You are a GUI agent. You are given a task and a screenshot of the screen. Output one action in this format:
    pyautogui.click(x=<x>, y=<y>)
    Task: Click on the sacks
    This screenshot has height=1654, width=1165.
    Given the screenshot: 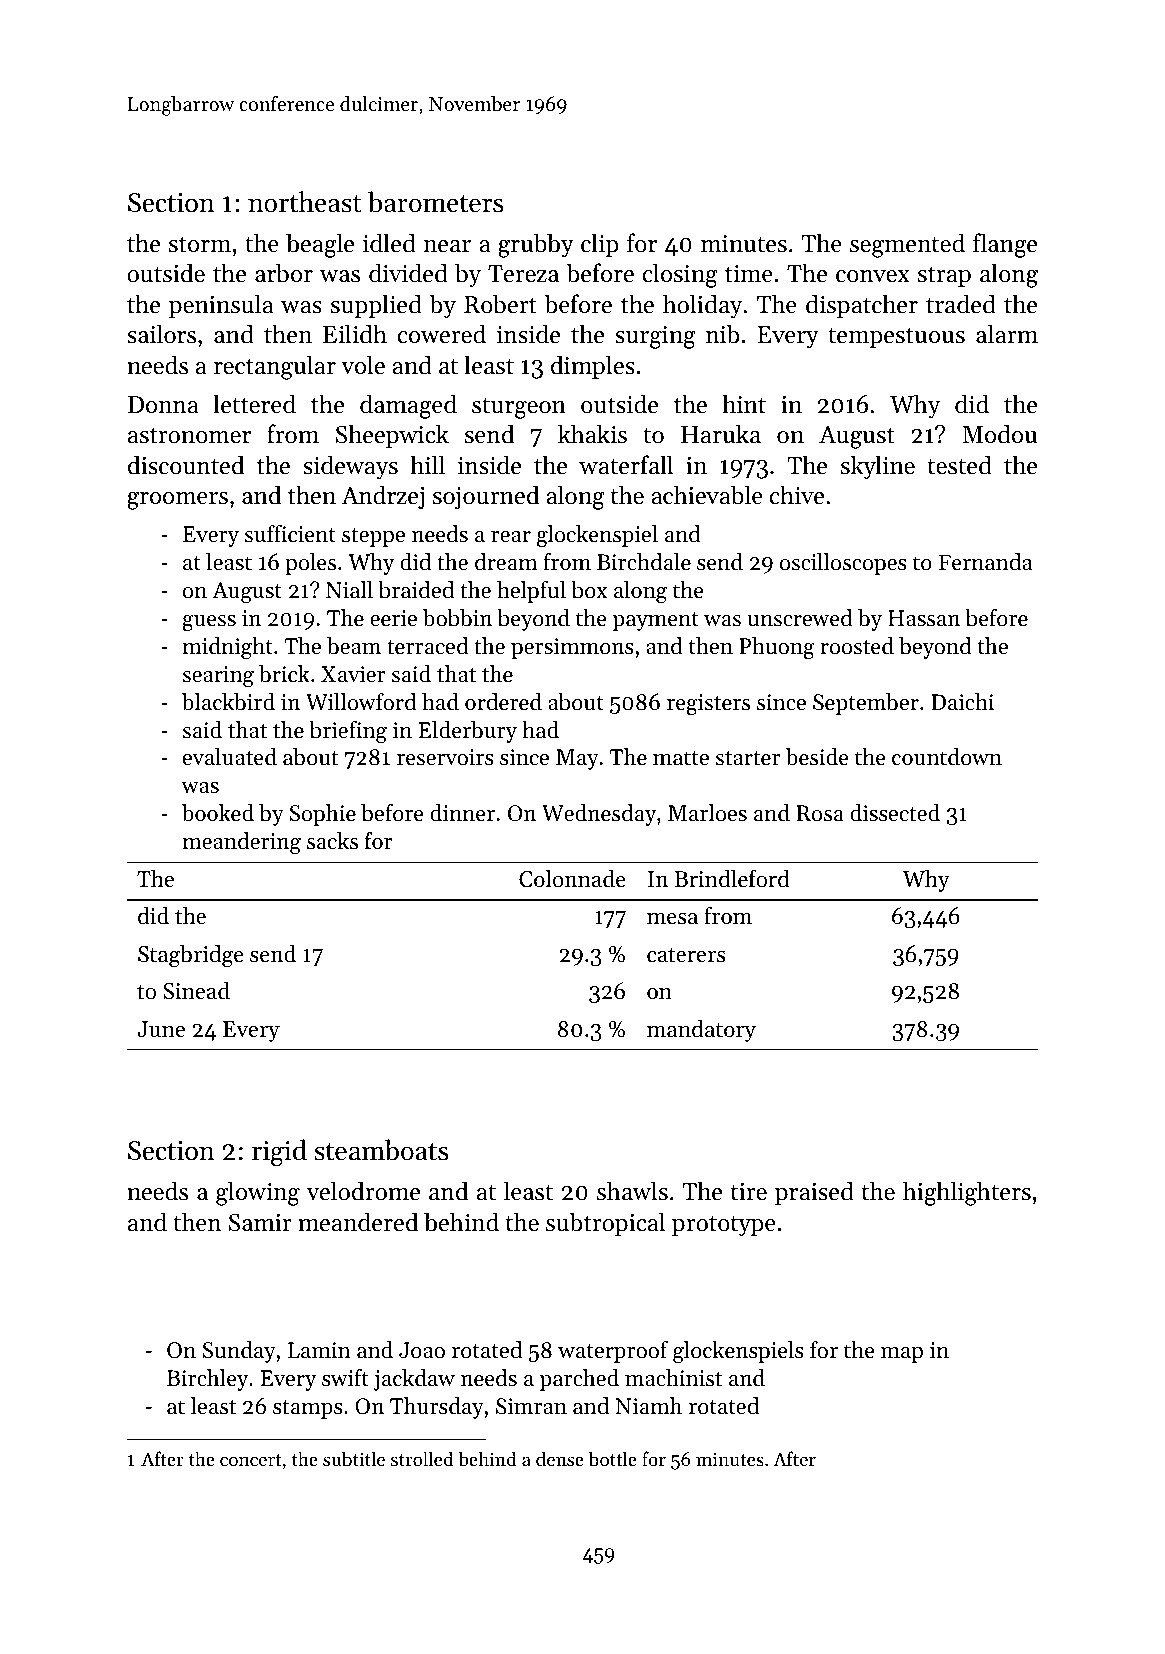 What is the action you would take?
    pyautogui.click(x=332, y=841)
